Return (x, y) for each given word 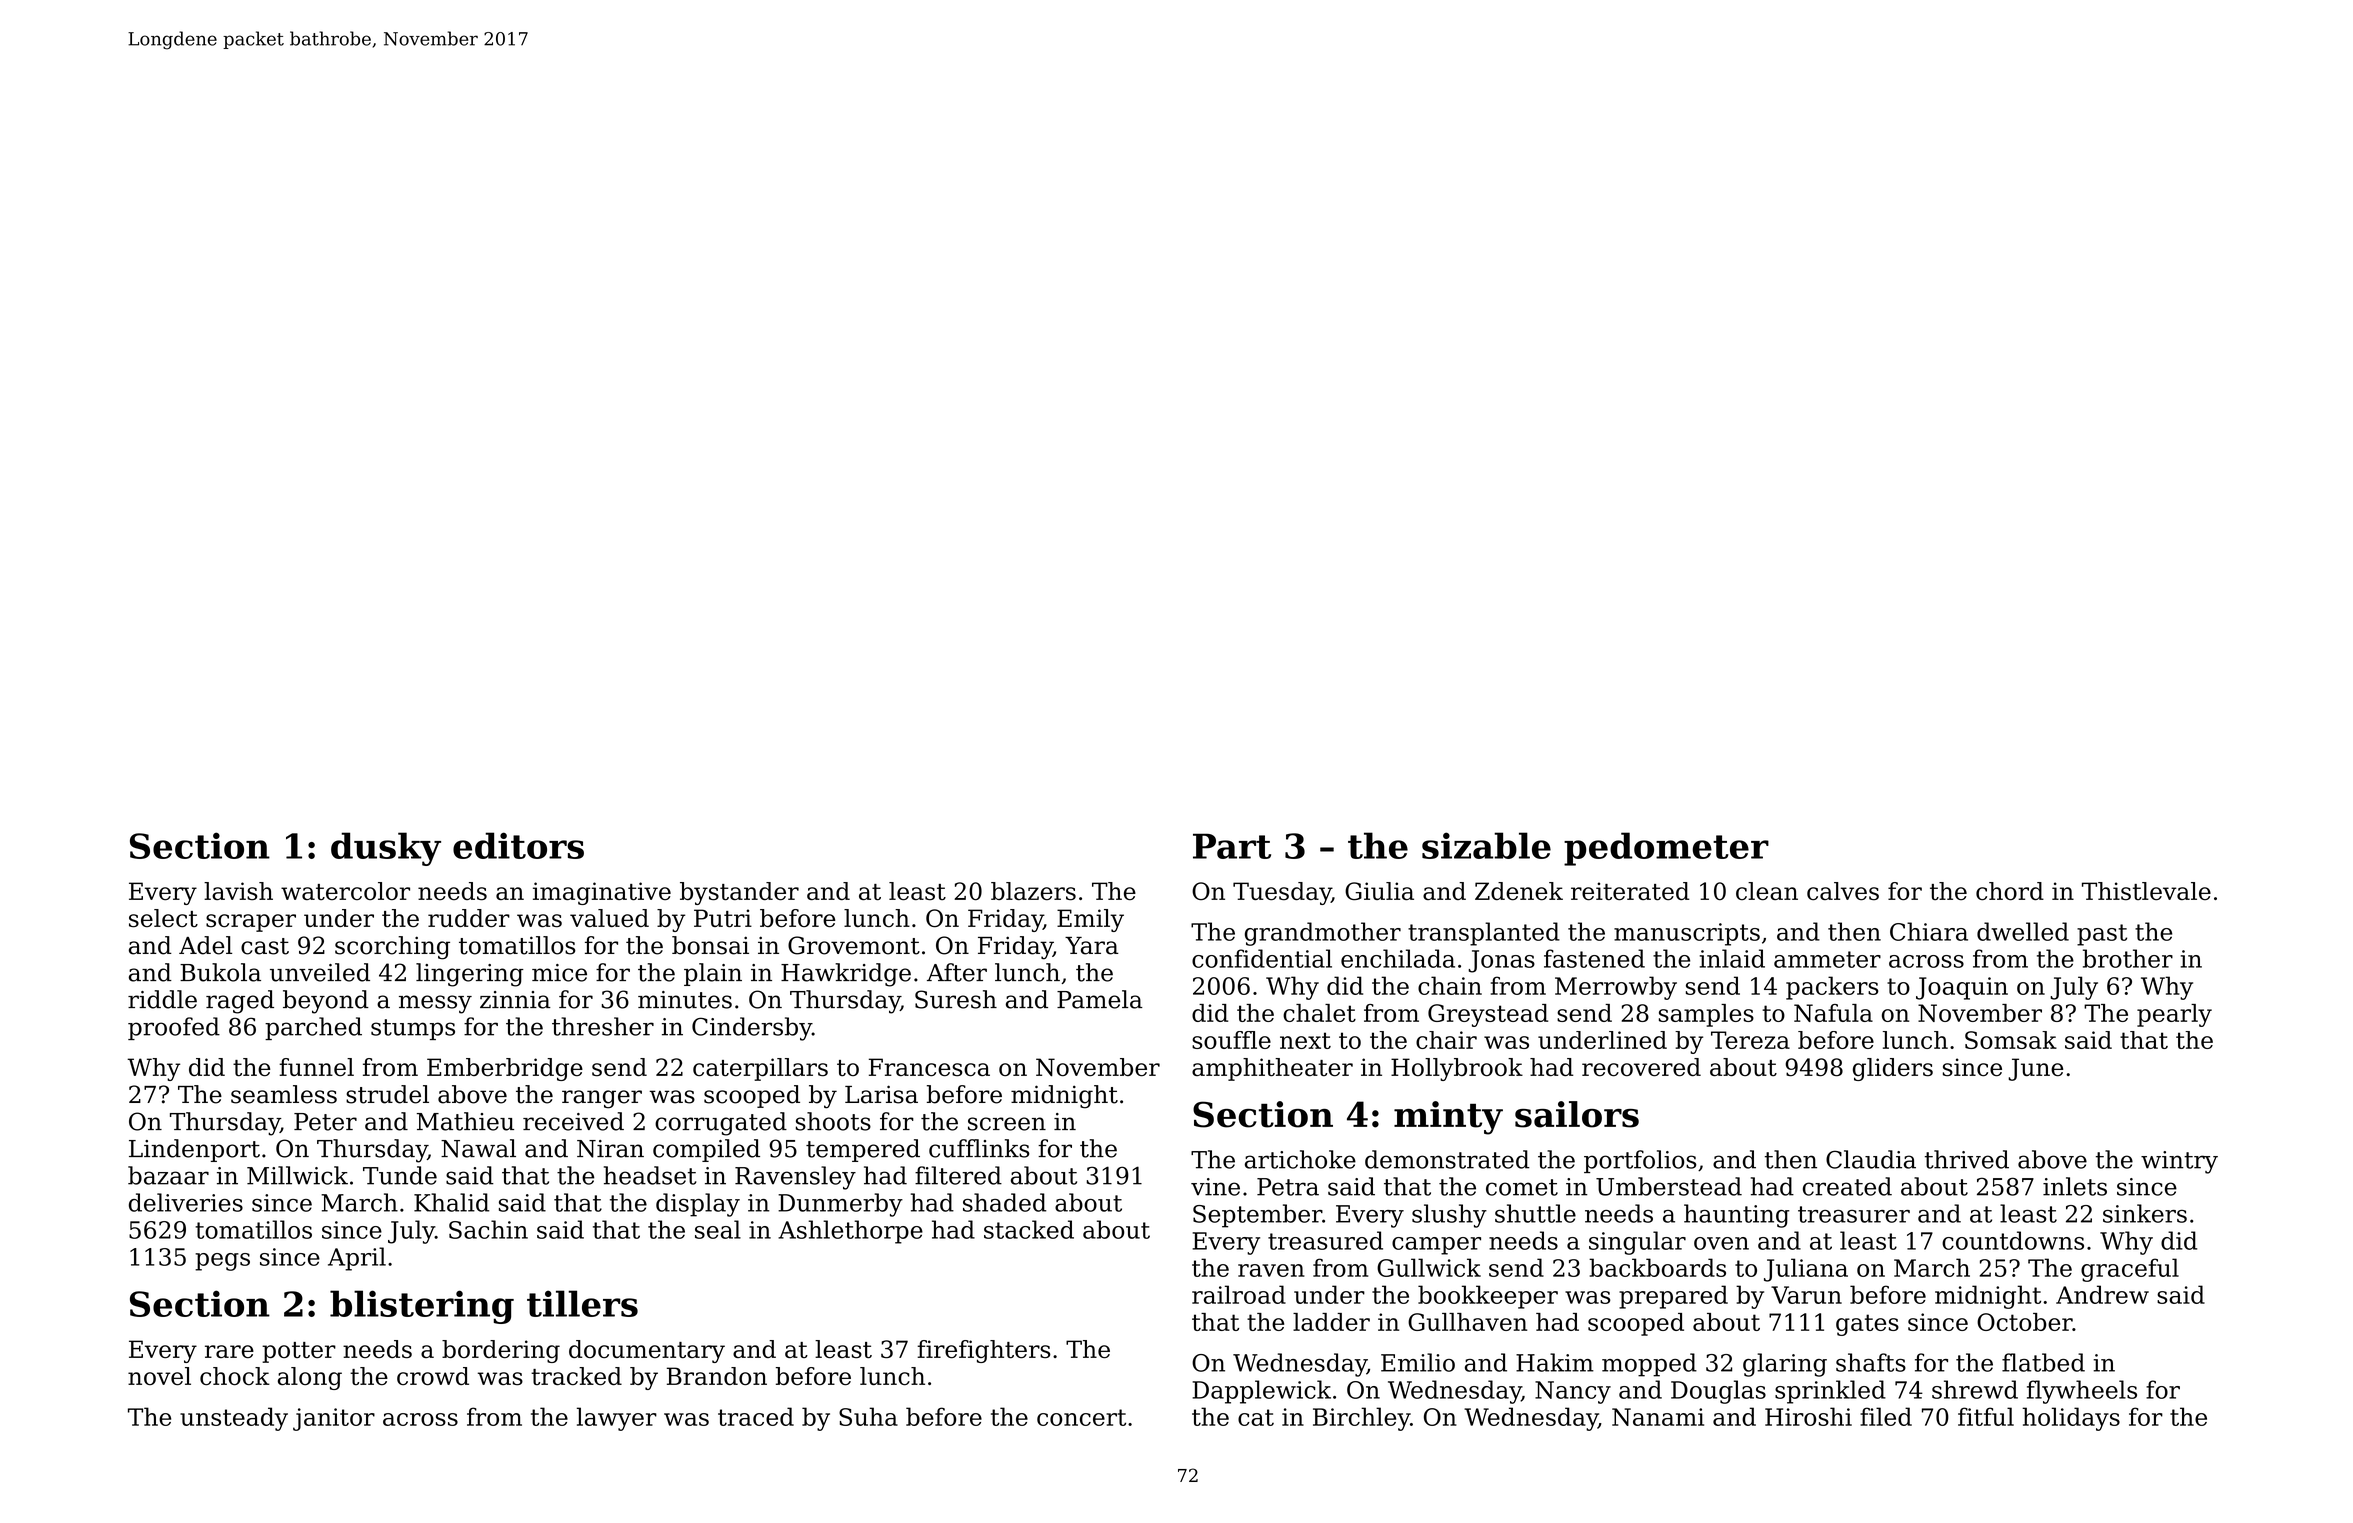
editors (518, 845)
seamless (284, 1094)
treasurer (1854, 1214)
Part (1232, 846)
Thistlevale (2146, 891)
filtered (958, 1175)
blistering (422, 1307)
